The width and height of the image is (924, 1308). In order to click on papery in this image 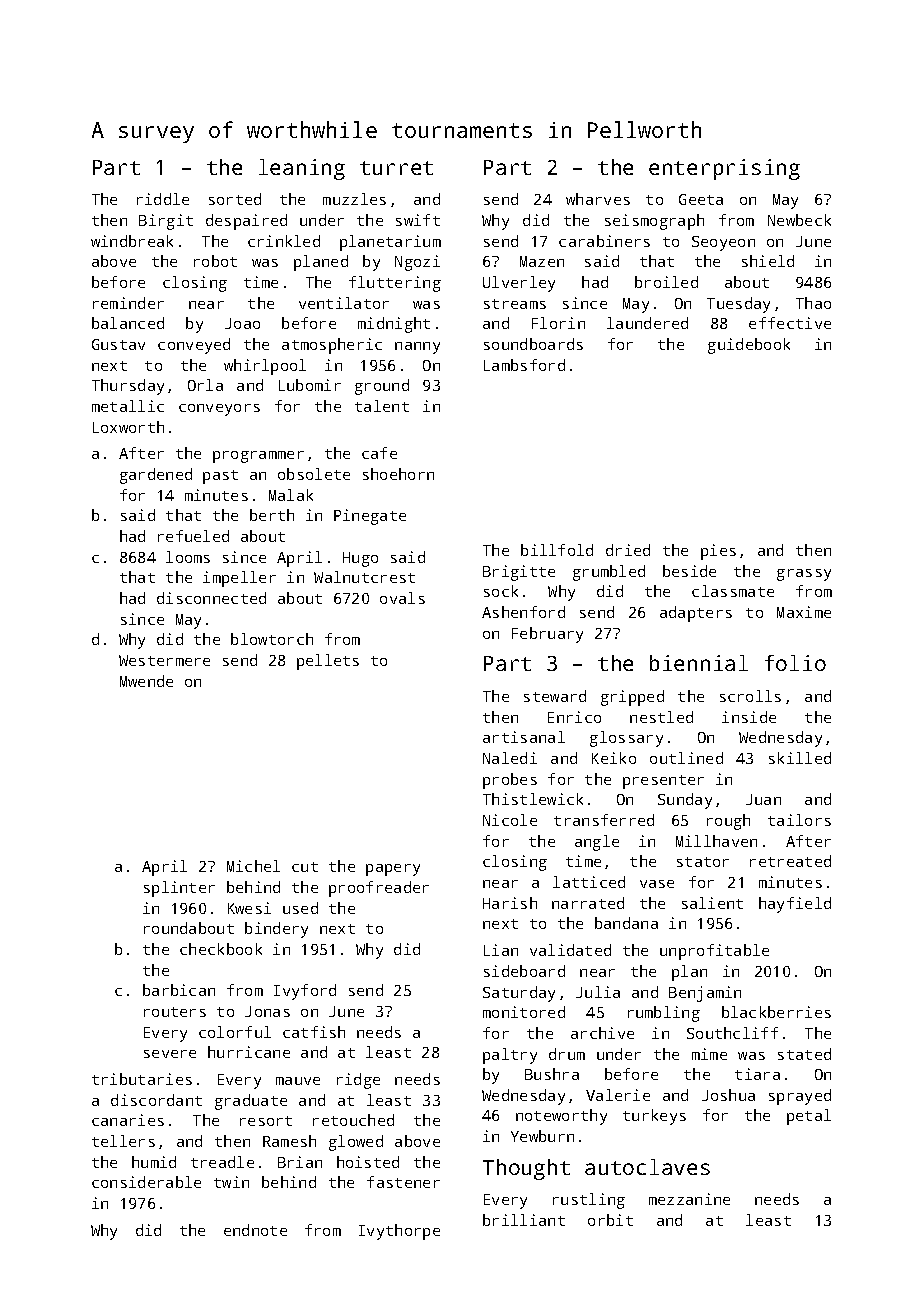, I will do `click(393, 870)`.
